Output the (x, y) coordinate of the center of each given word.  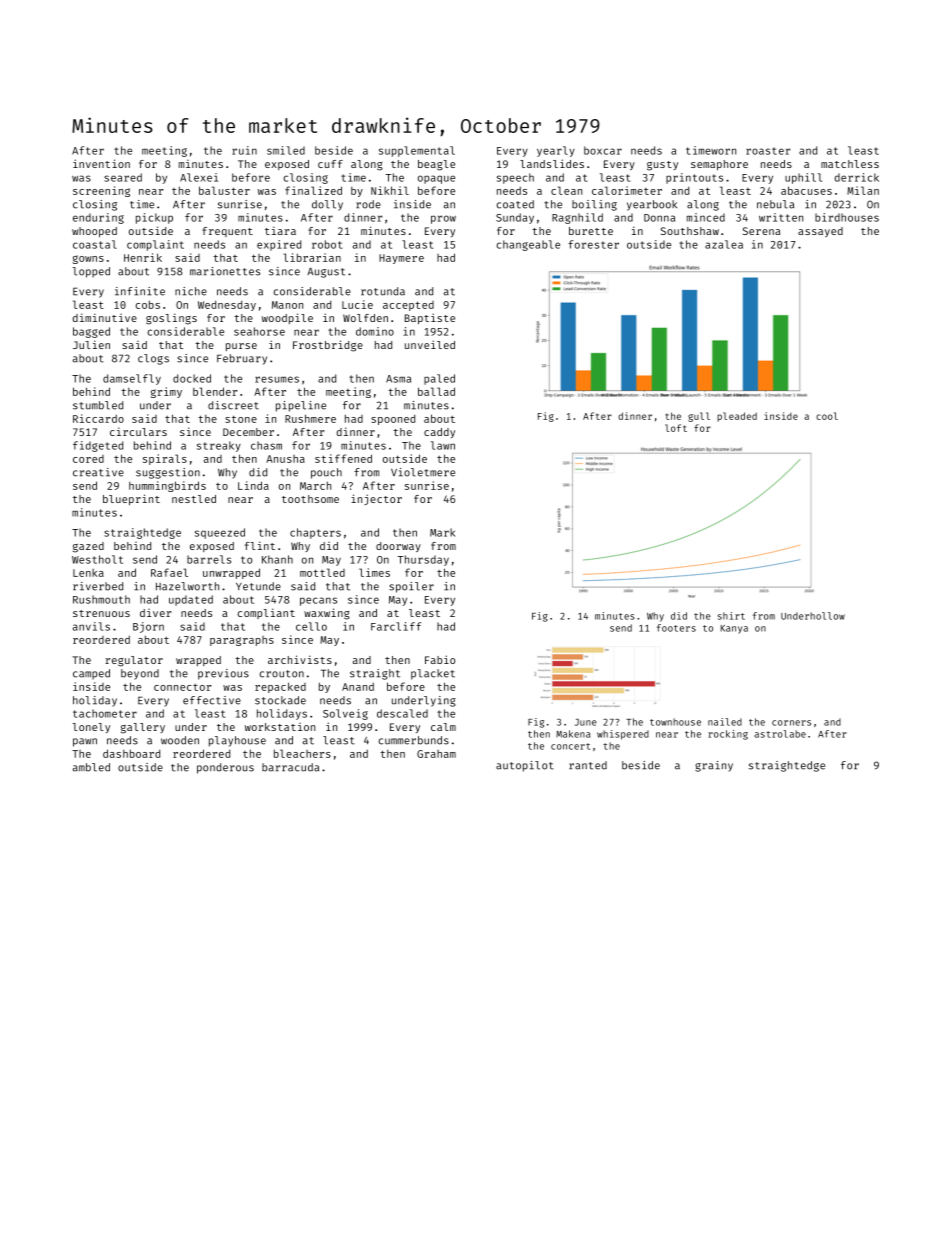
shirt (731, 616)
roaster (768, 151)
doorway (398, 547)
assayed (820, 232)
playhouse (237, 741)
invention (101, 163)
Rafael (169, 572)
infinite (140, 291)
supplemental (417, 151)
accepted (408, 306)
